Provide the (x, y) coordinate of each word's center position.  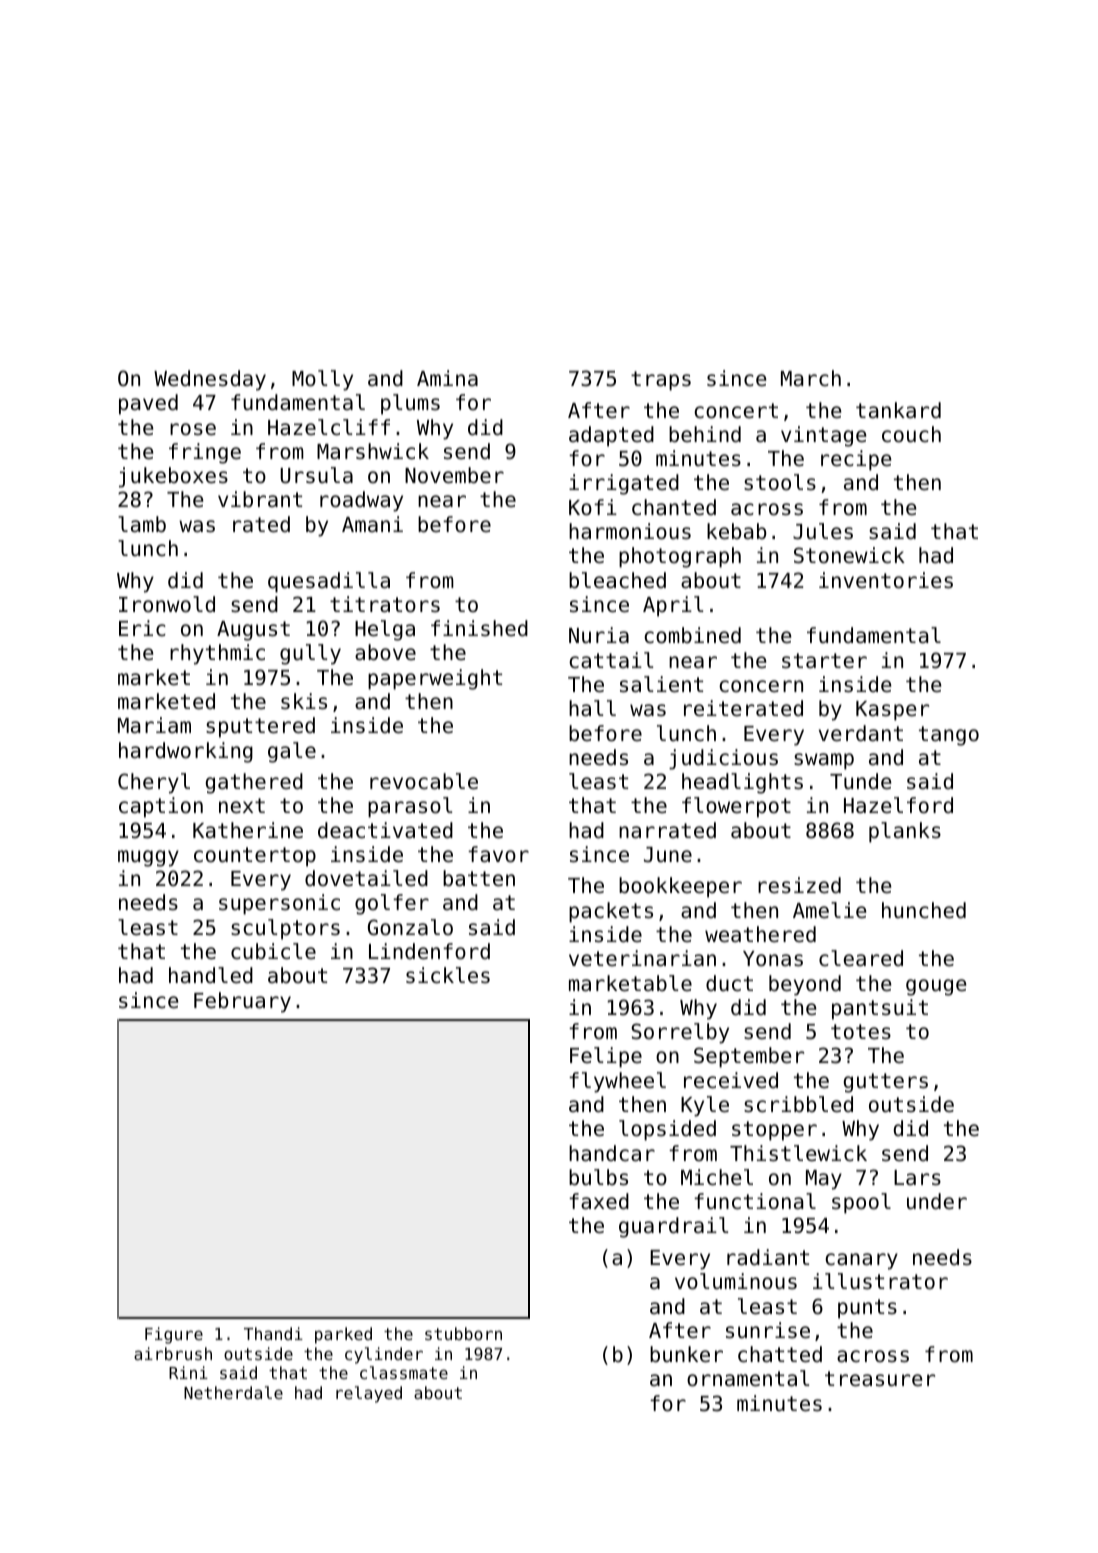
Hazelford (898, 805)
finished (479, 628)
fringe (205, 453)
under (937, 1201)
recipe (856, 460)
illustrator (880, 1281)
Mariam (154, 725)
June (668, 855)
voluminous (736, 1281)
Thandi (273, 1333)
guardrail (673, 1227)
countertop (255, 857)
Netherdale (233, 1392)
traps (661, 381)
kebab (736, 531)
